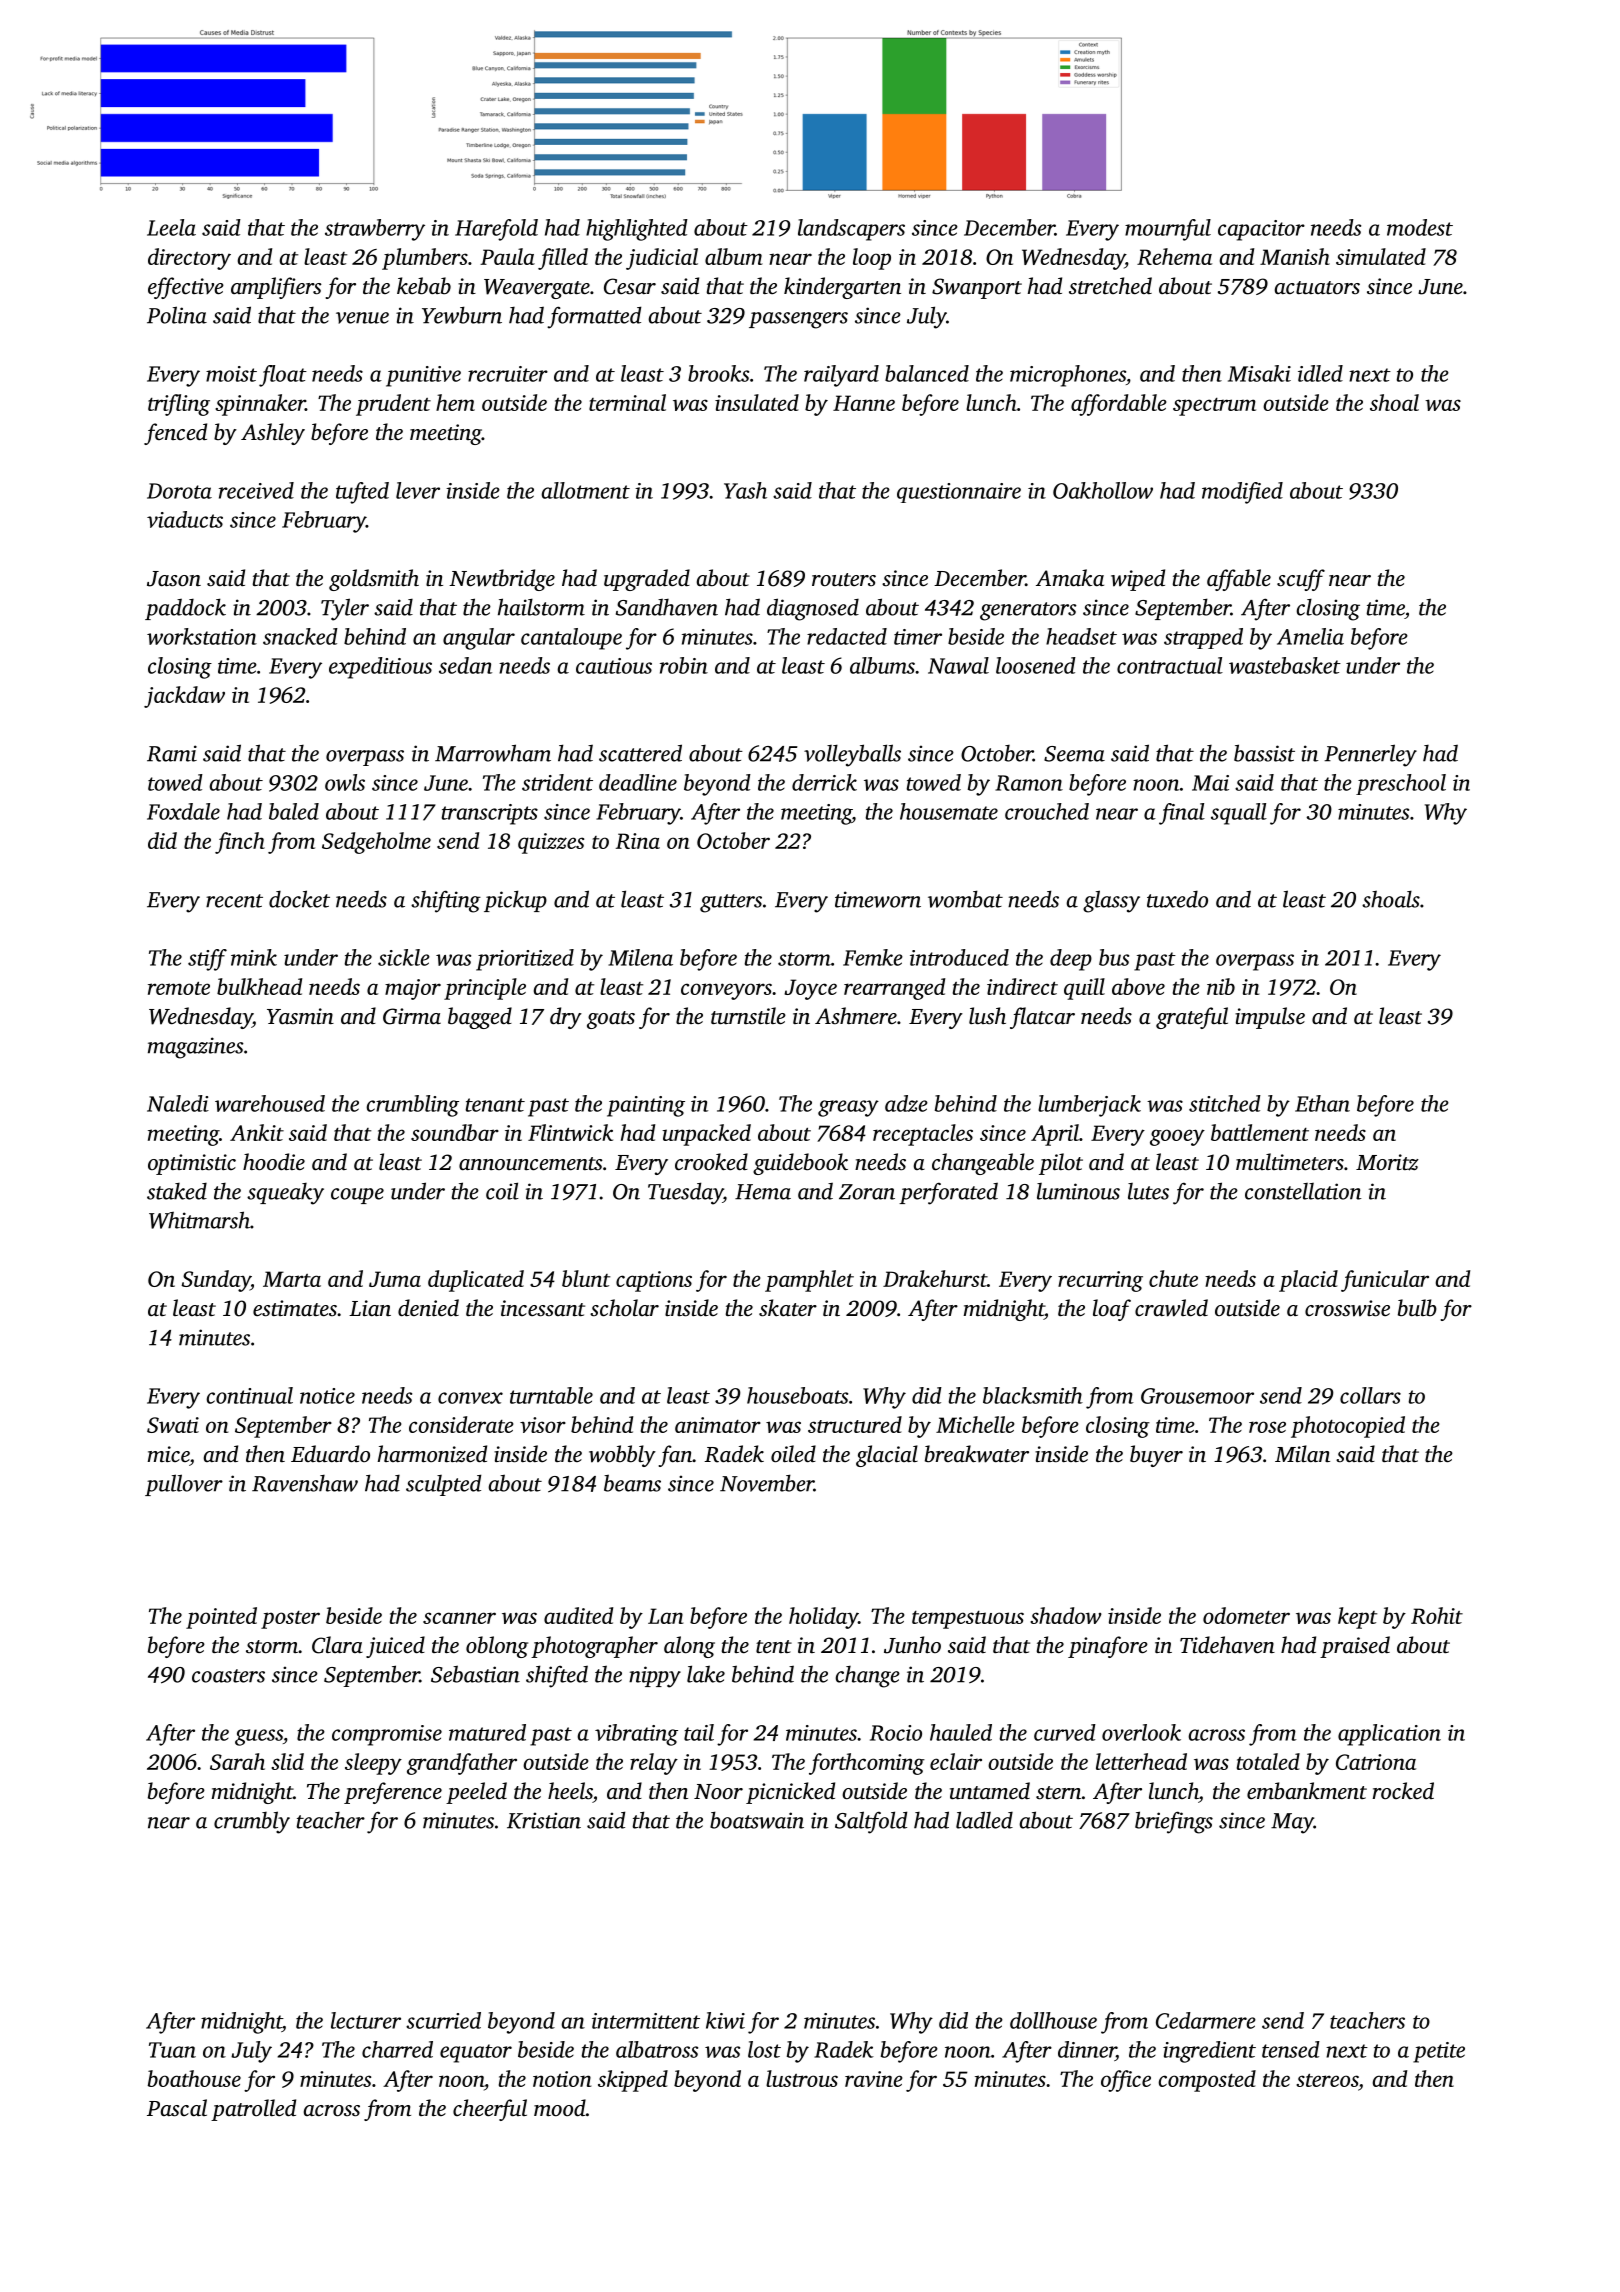 Image resolution: width=1620 pixels, height=2292 pixels. I want to click on amplifiers, so click(276, 288).
